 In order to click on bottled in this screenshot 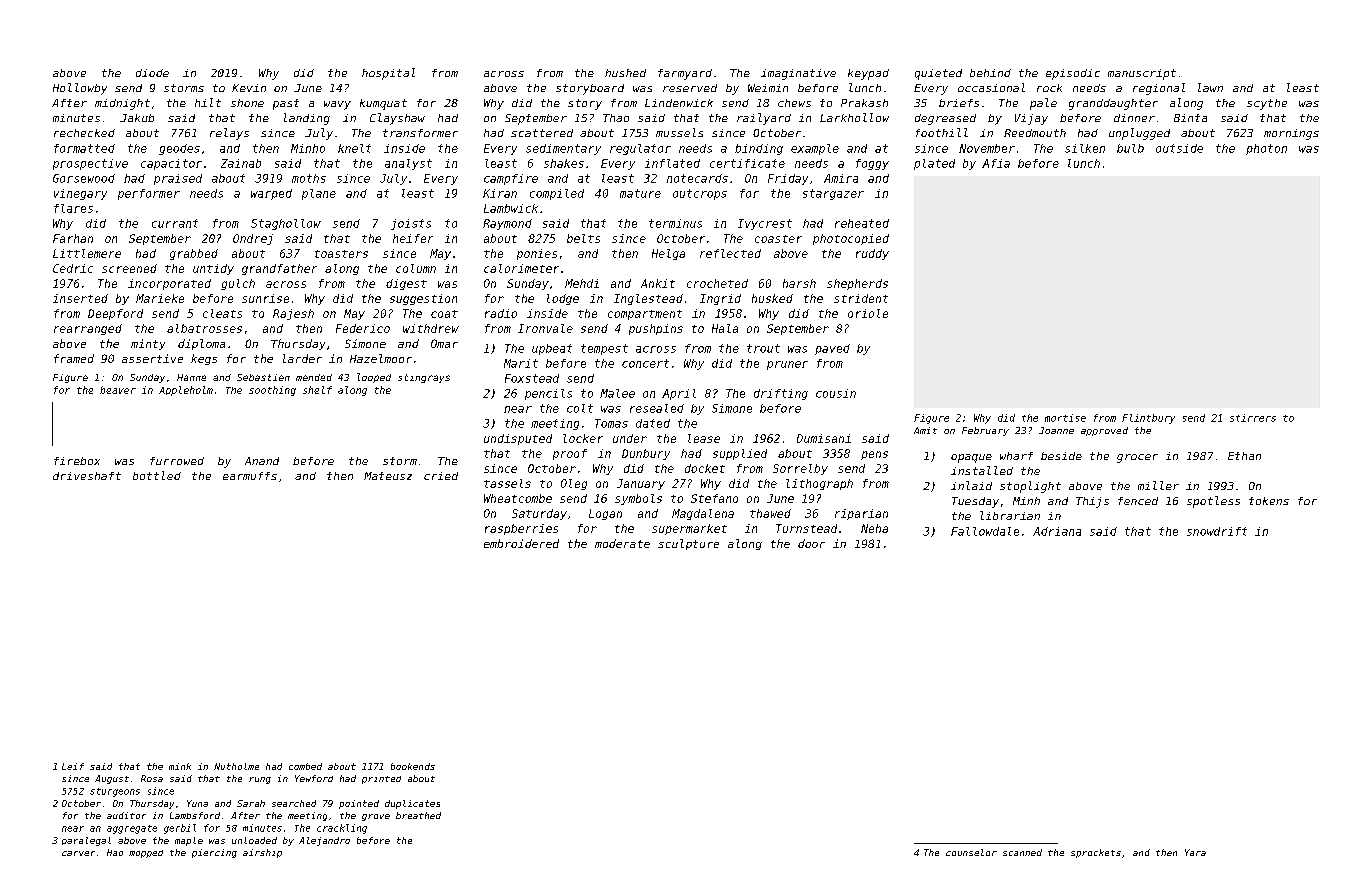, I will do `click(157, 475)`.
